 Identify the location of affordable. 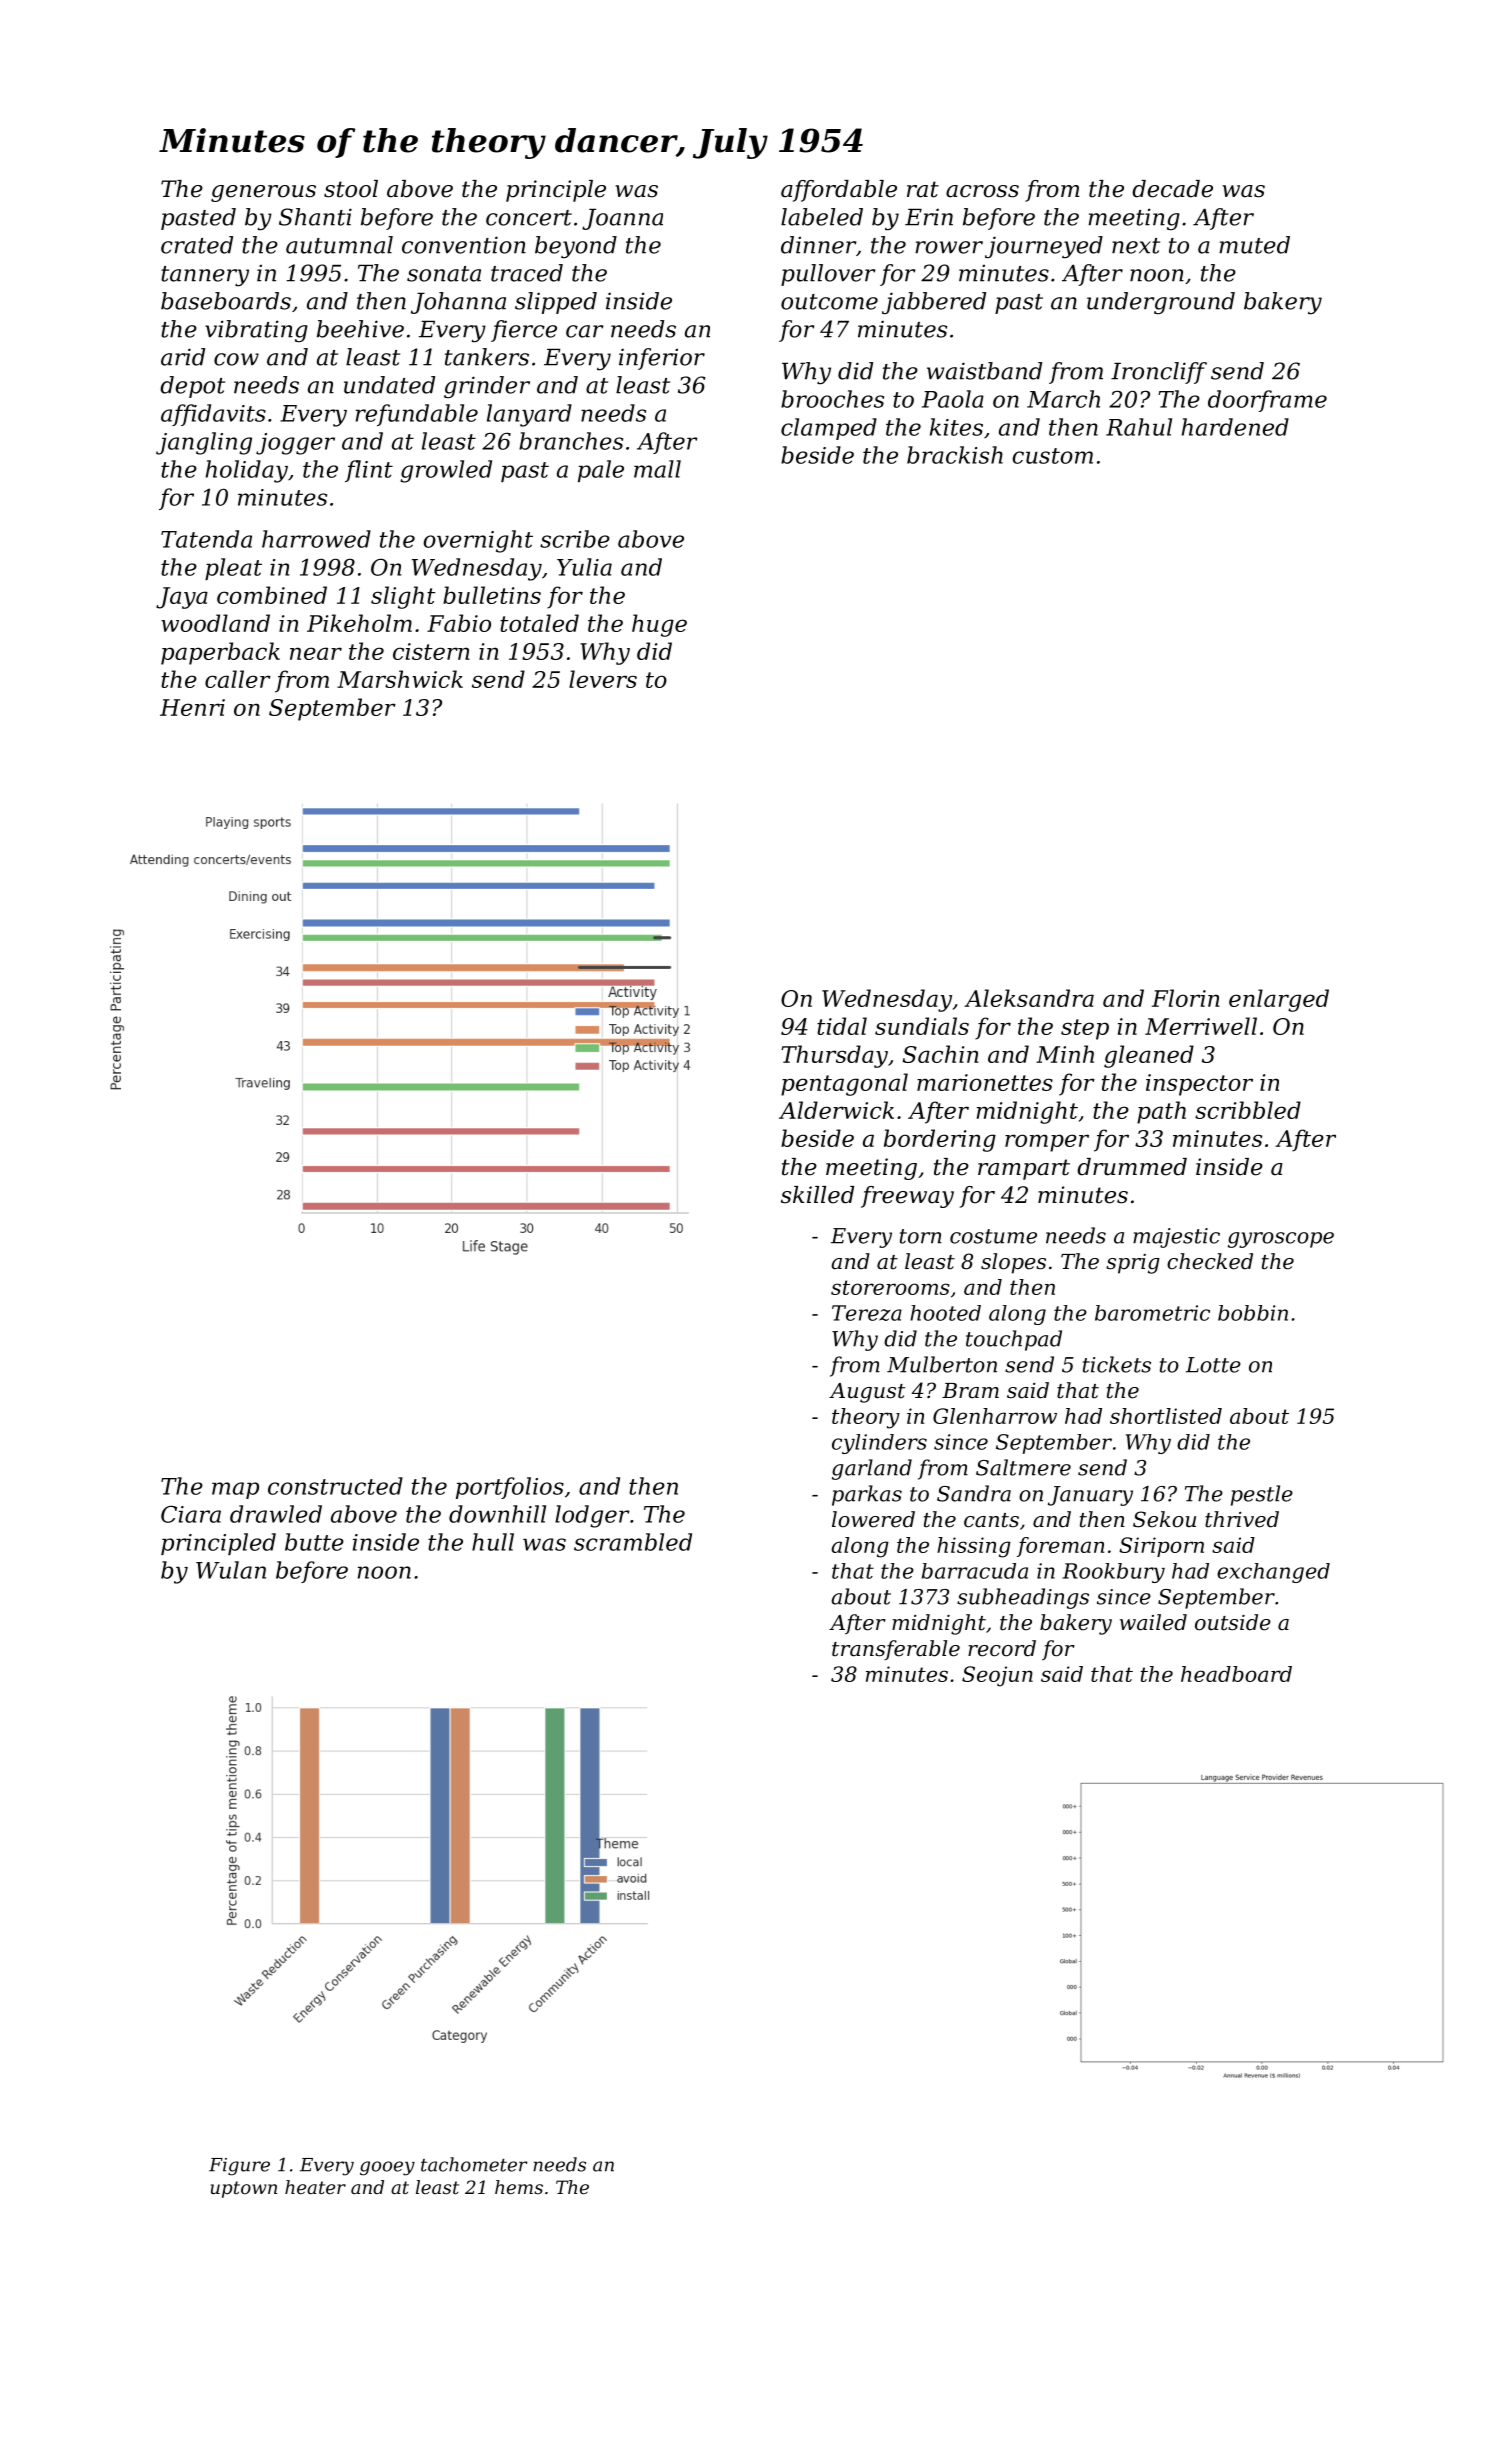
(839, 191).
